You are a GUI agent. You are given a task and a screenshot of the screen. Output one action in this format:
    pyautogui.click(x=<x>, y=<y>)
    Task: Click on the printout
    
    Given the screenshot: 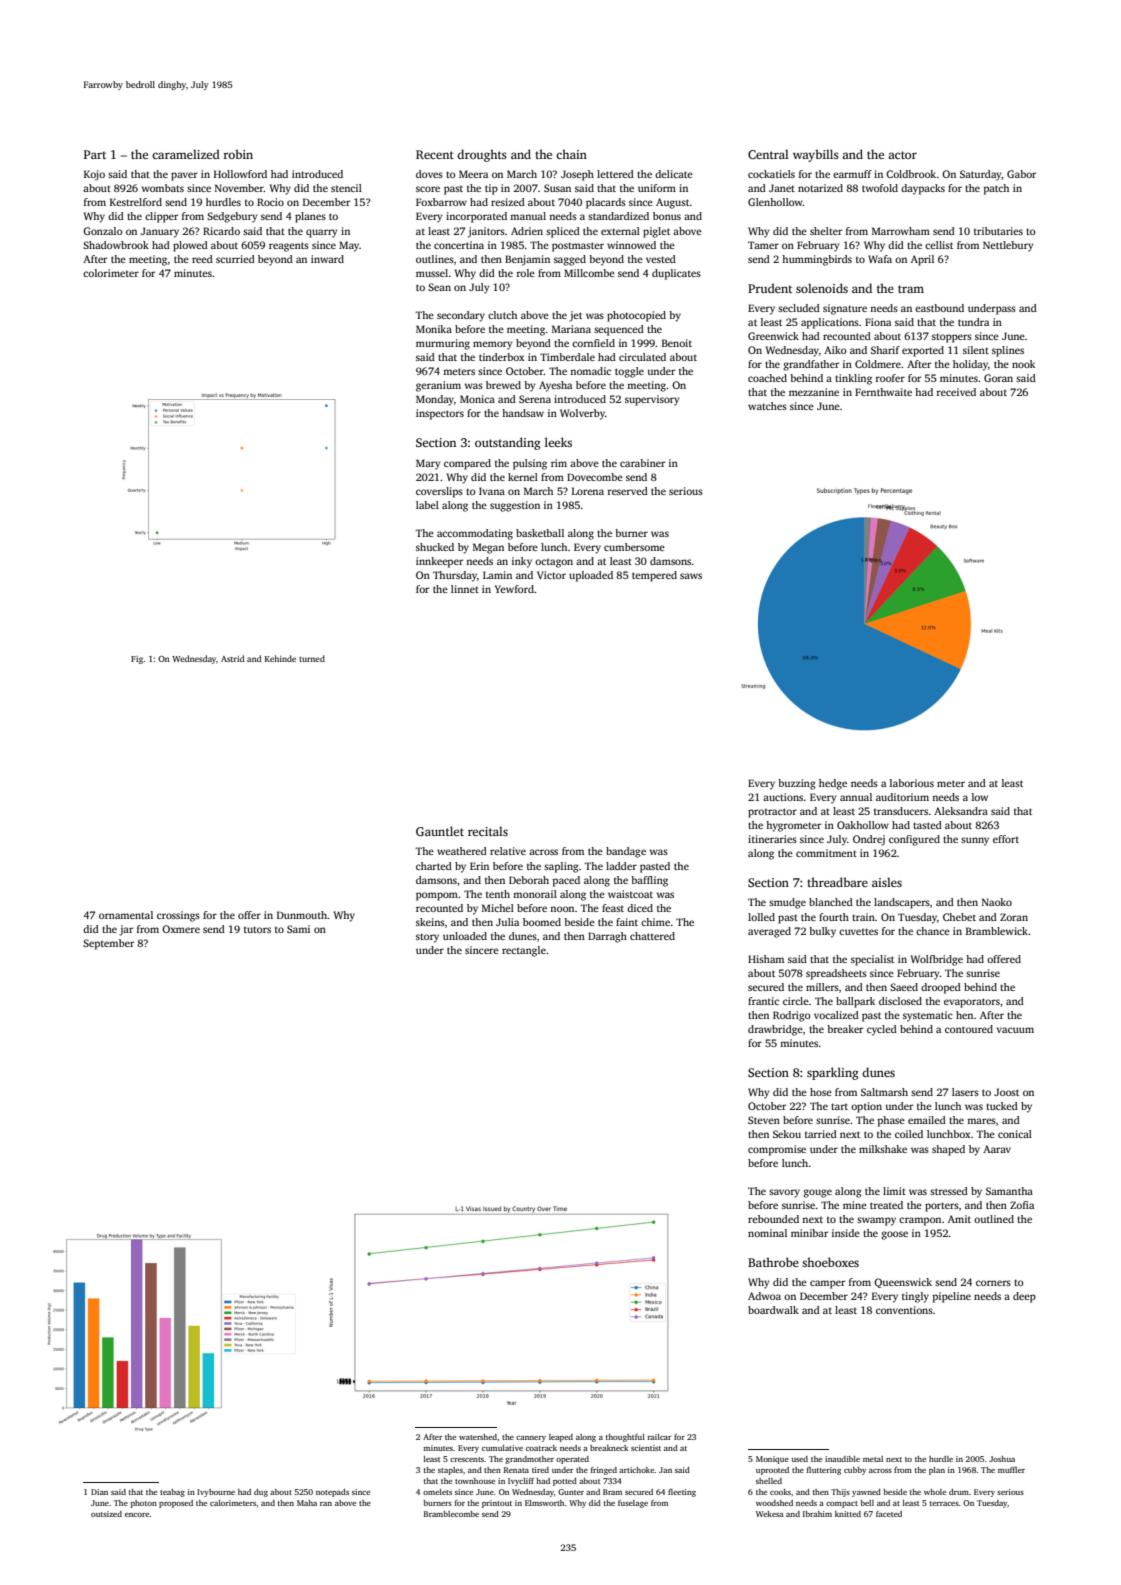 What is the action you would take?
    pyautogui.click(x=497, y=1504)
